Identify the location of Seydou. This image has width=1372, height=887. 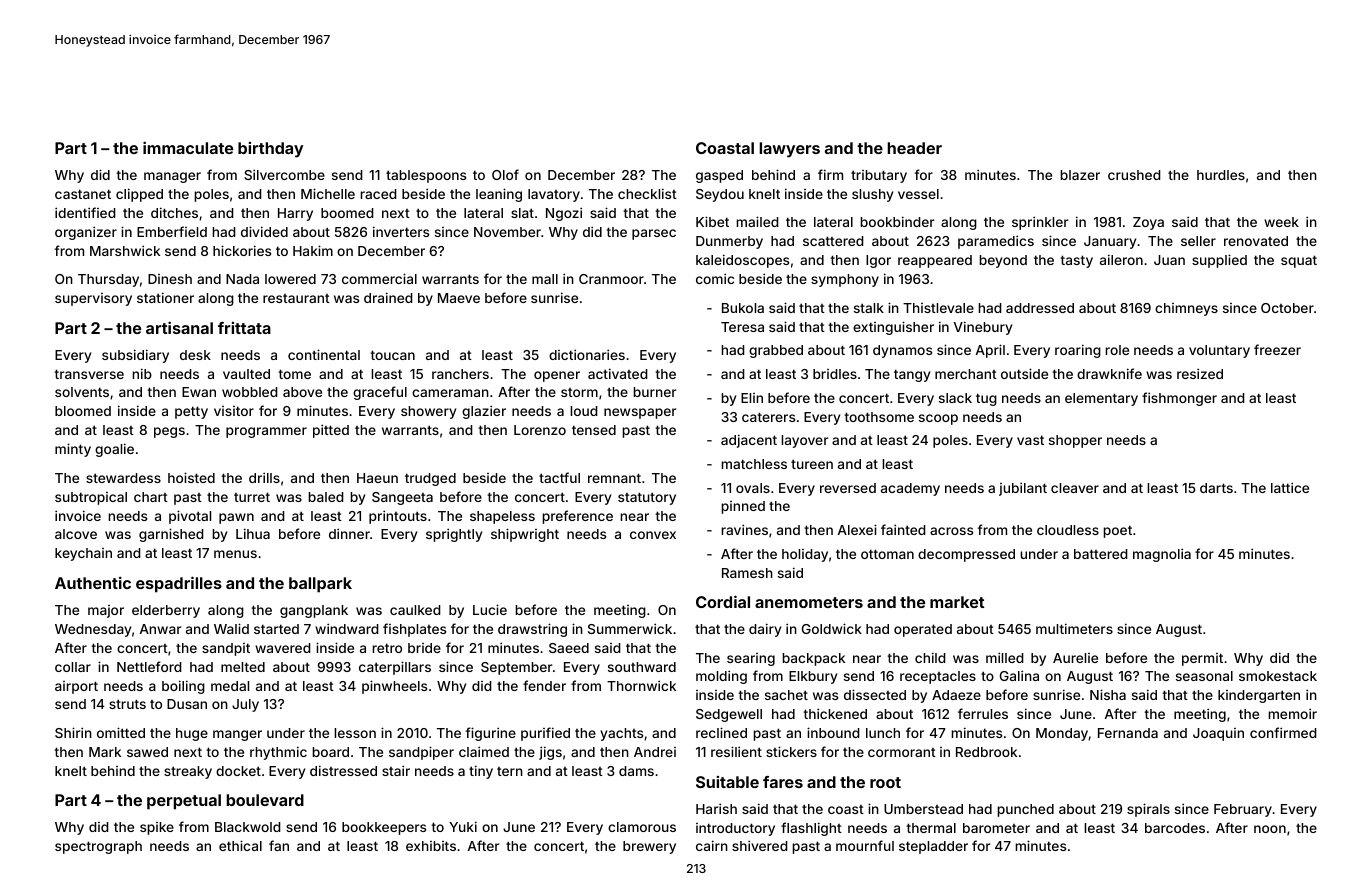
(720, 195).
